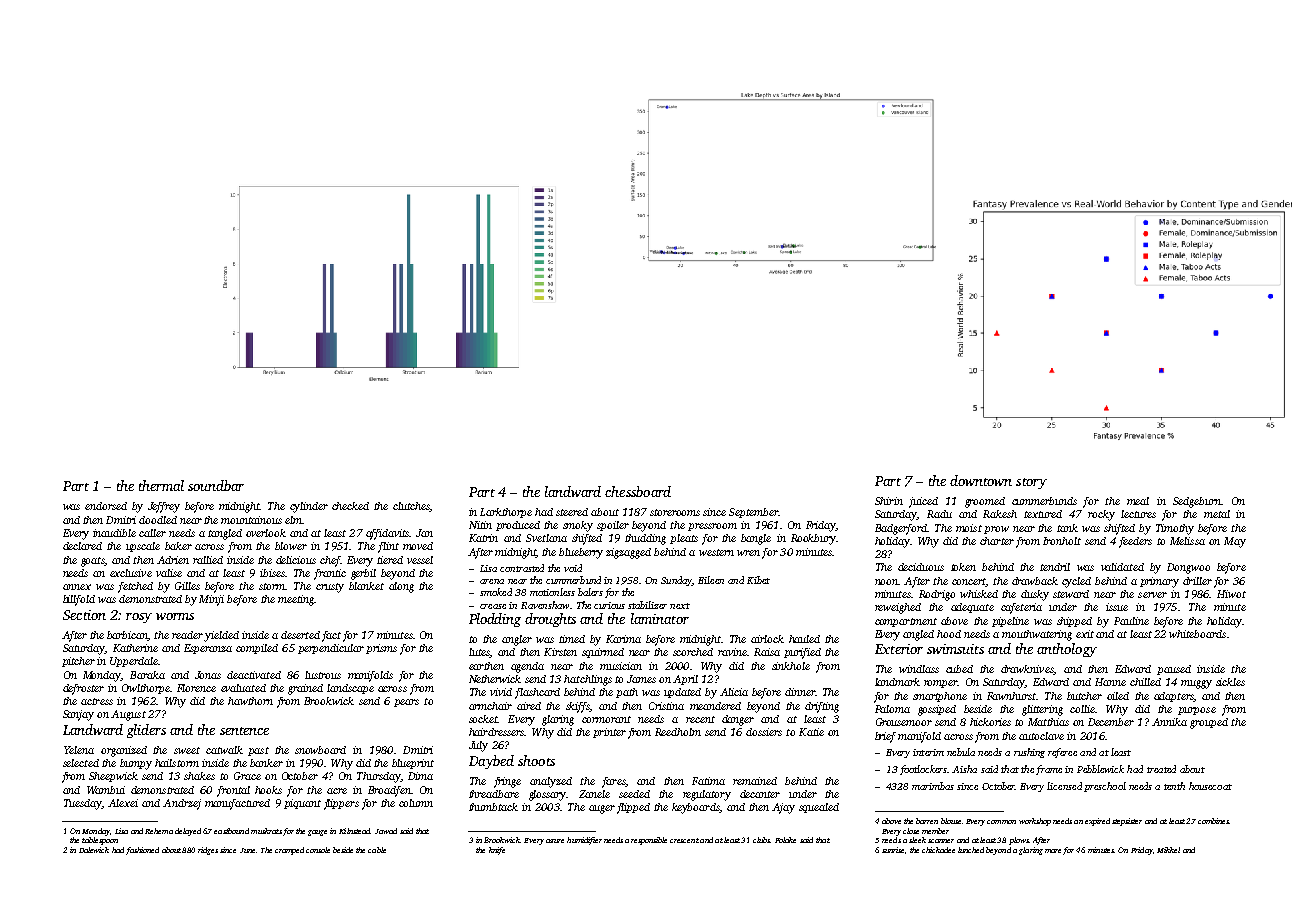 Image resolution: width=1308 pixels, height=924 pixels. Describe the element at coordinates (1110, 682) in the document. I see `Hanne` at that location.
